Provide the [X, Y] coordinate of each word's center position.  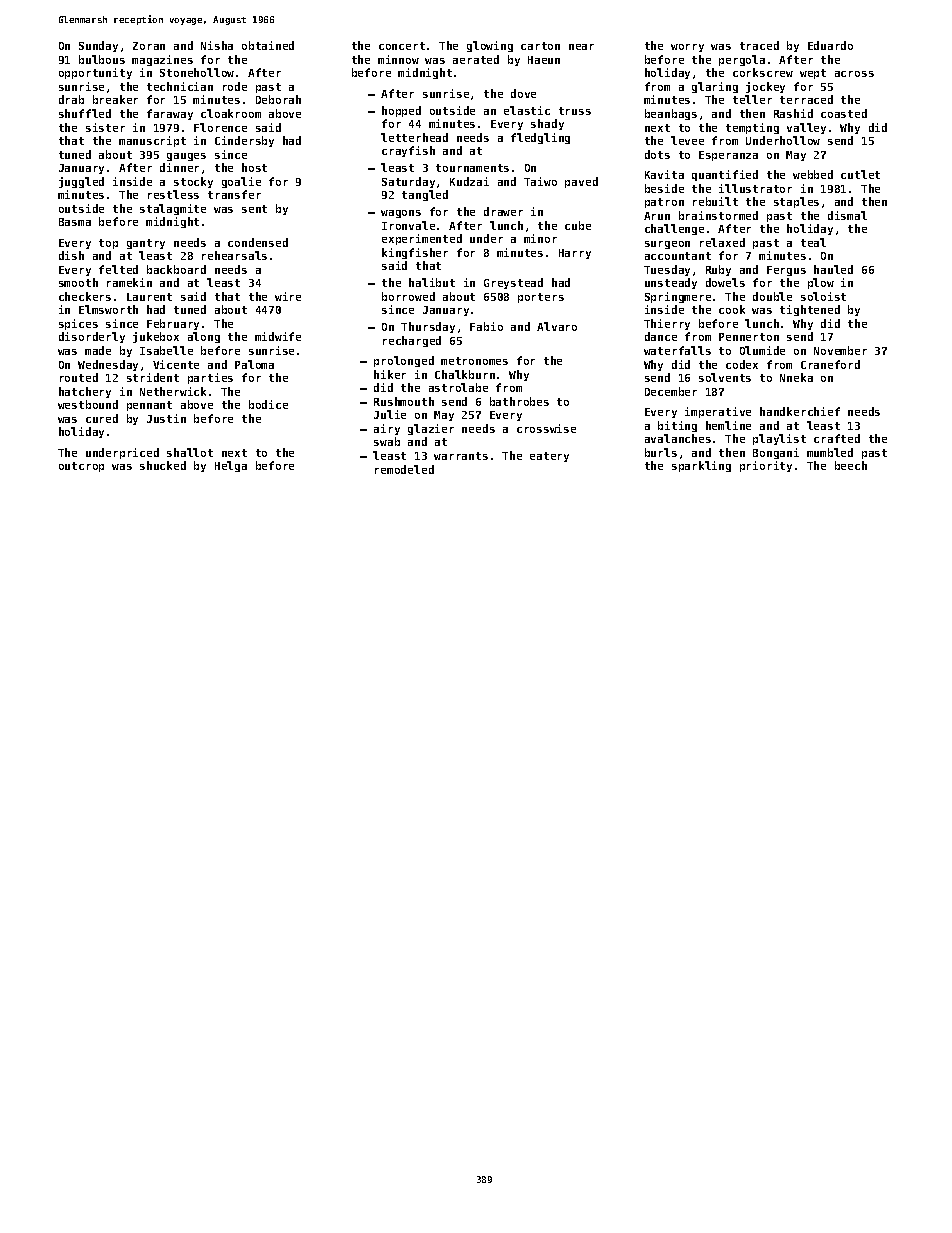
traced [759, 45]
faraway [170, 114]
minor [540, 238]
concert [402, 46]
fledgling [540, 138]
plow [821, 283]
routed [79, 377]
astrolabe [458, 387]
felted [118, 269]
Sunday [98, 46]
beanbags [671, 114]
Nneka [796, 377]
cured [102, 418]
